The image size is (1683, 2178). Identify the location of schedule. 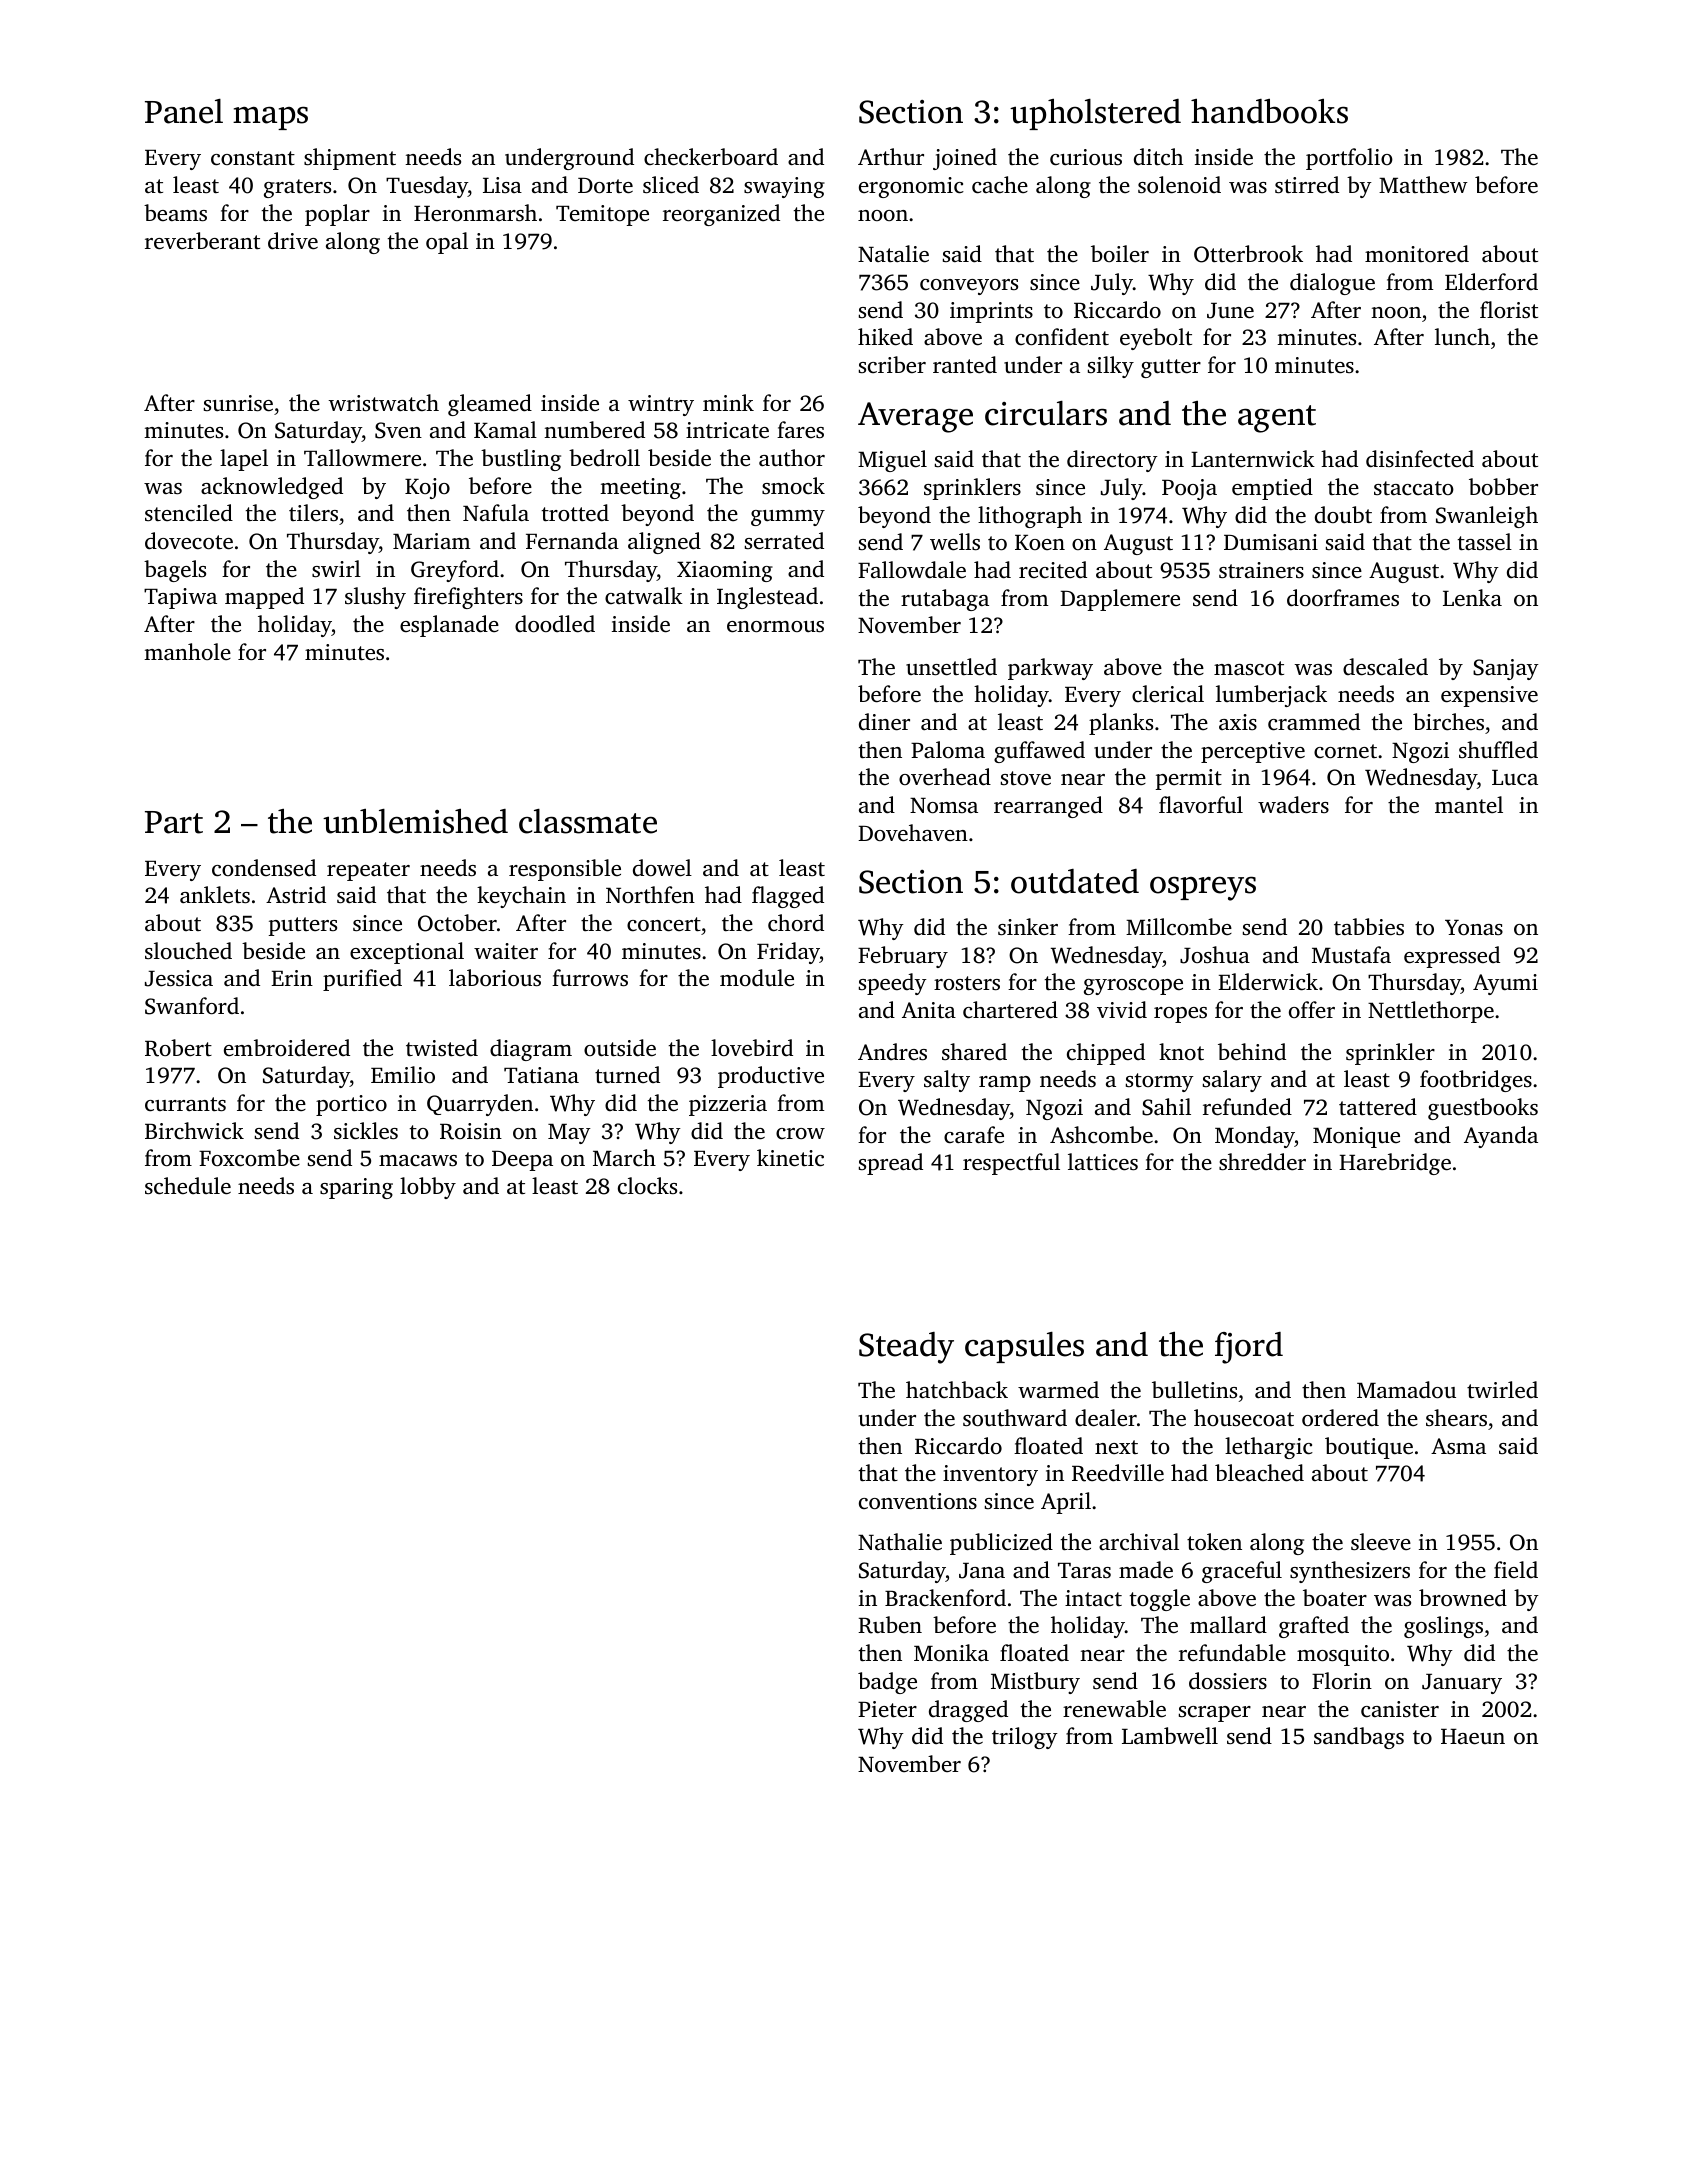
(188, 1186).
